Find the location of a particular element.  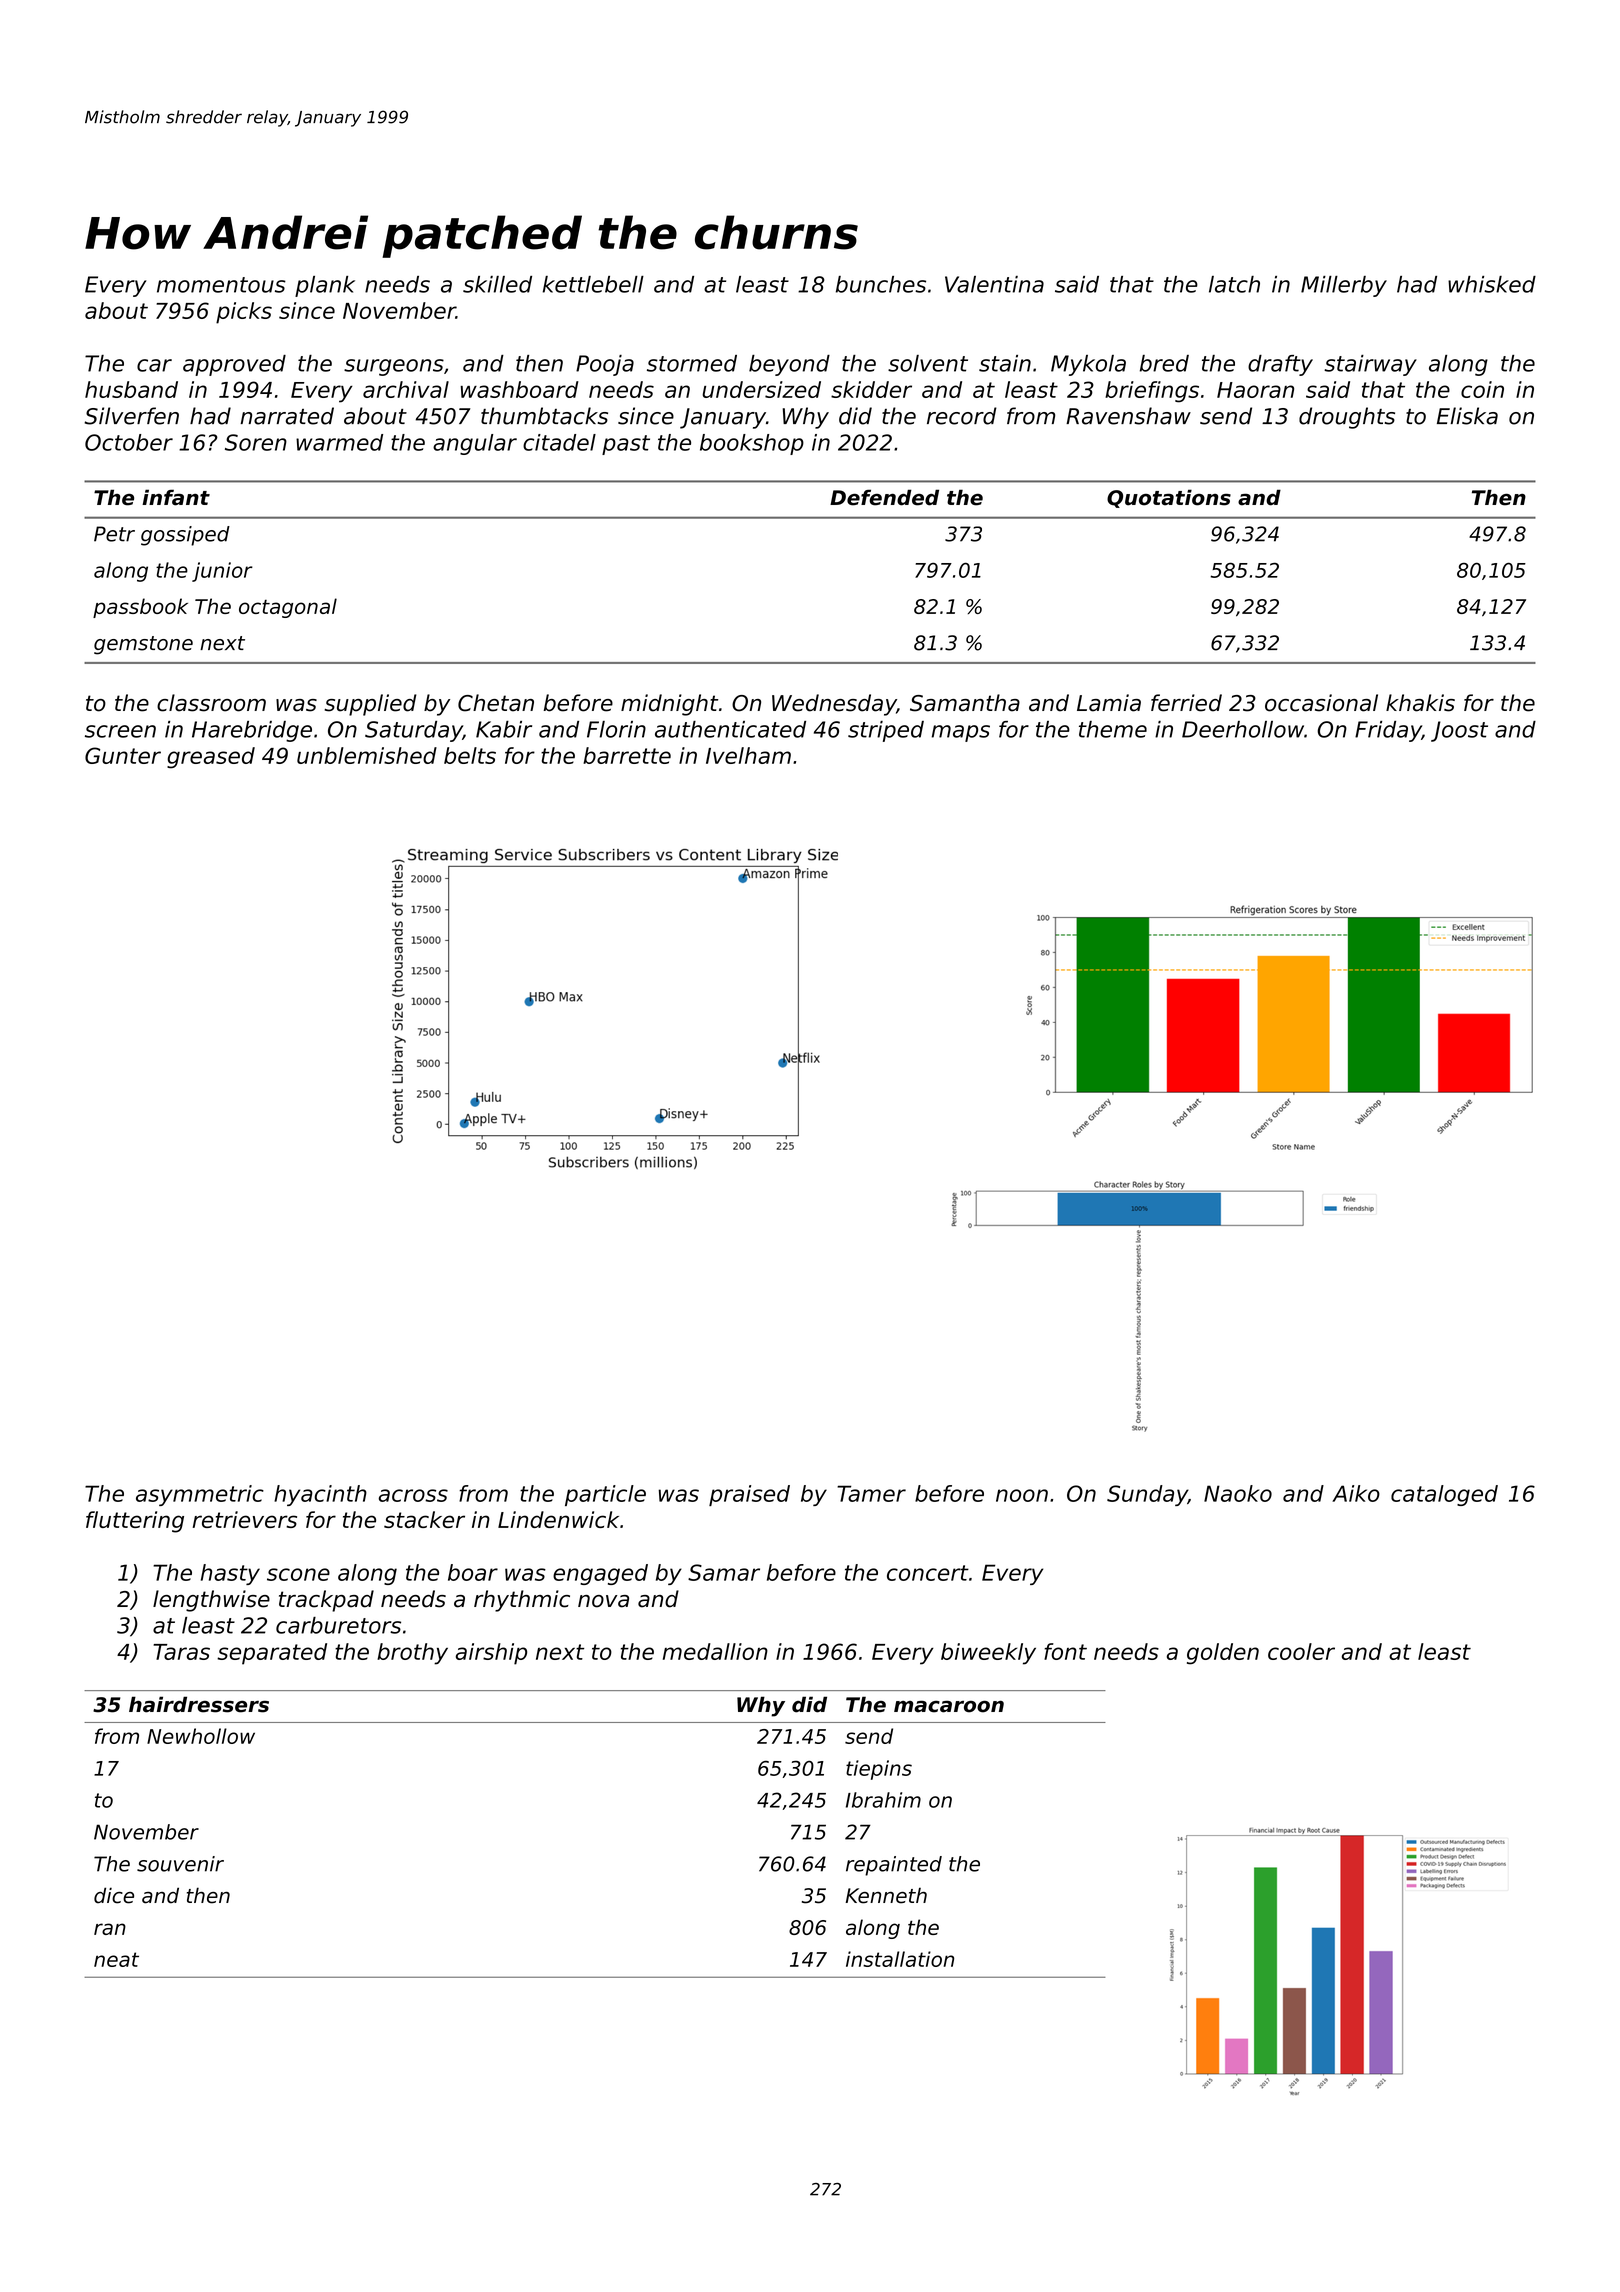

installation is located at coordinates (900, 1959).
